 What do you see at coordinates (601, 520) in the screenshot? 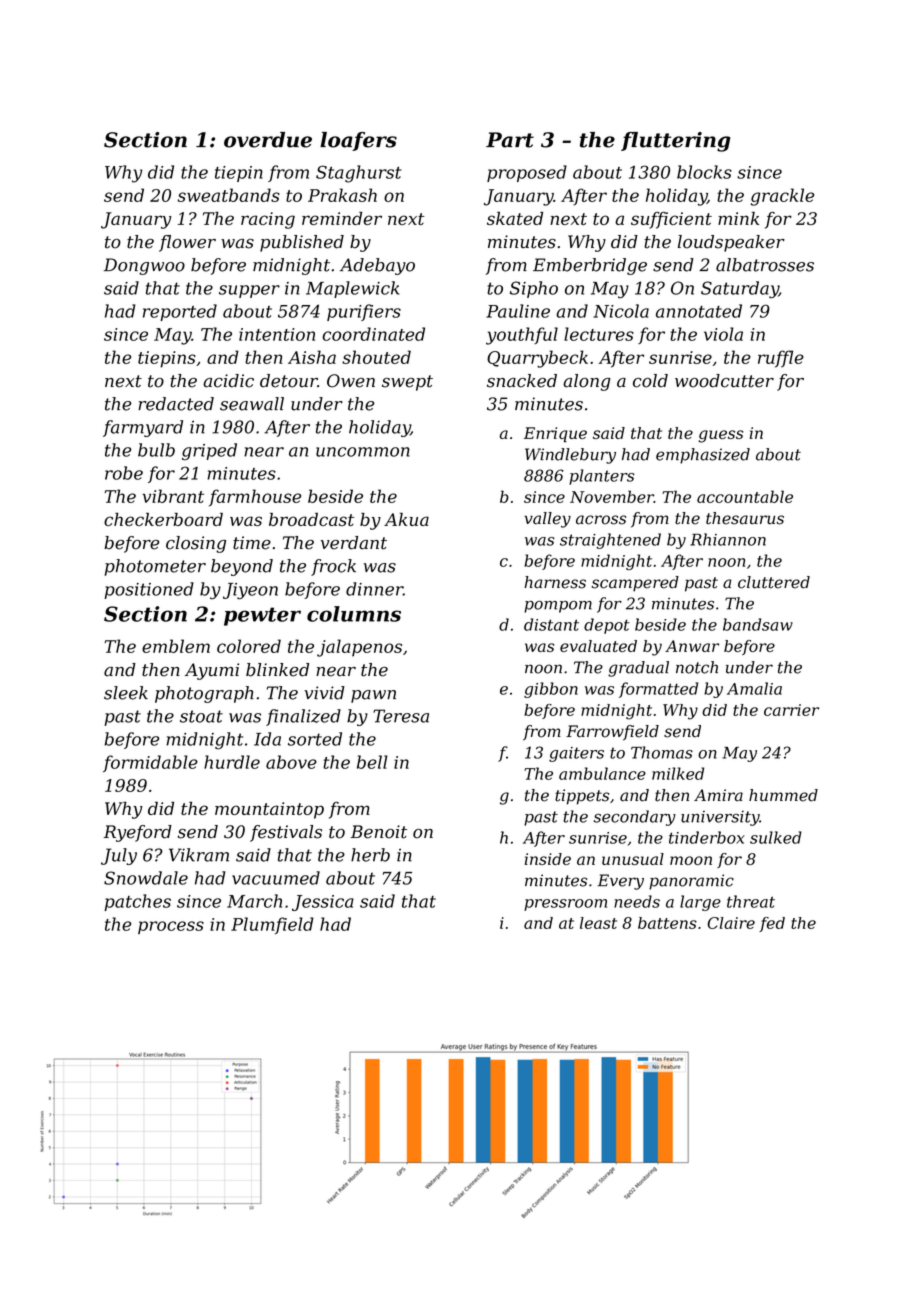
I see `across` at bounding box center [601, 520].
